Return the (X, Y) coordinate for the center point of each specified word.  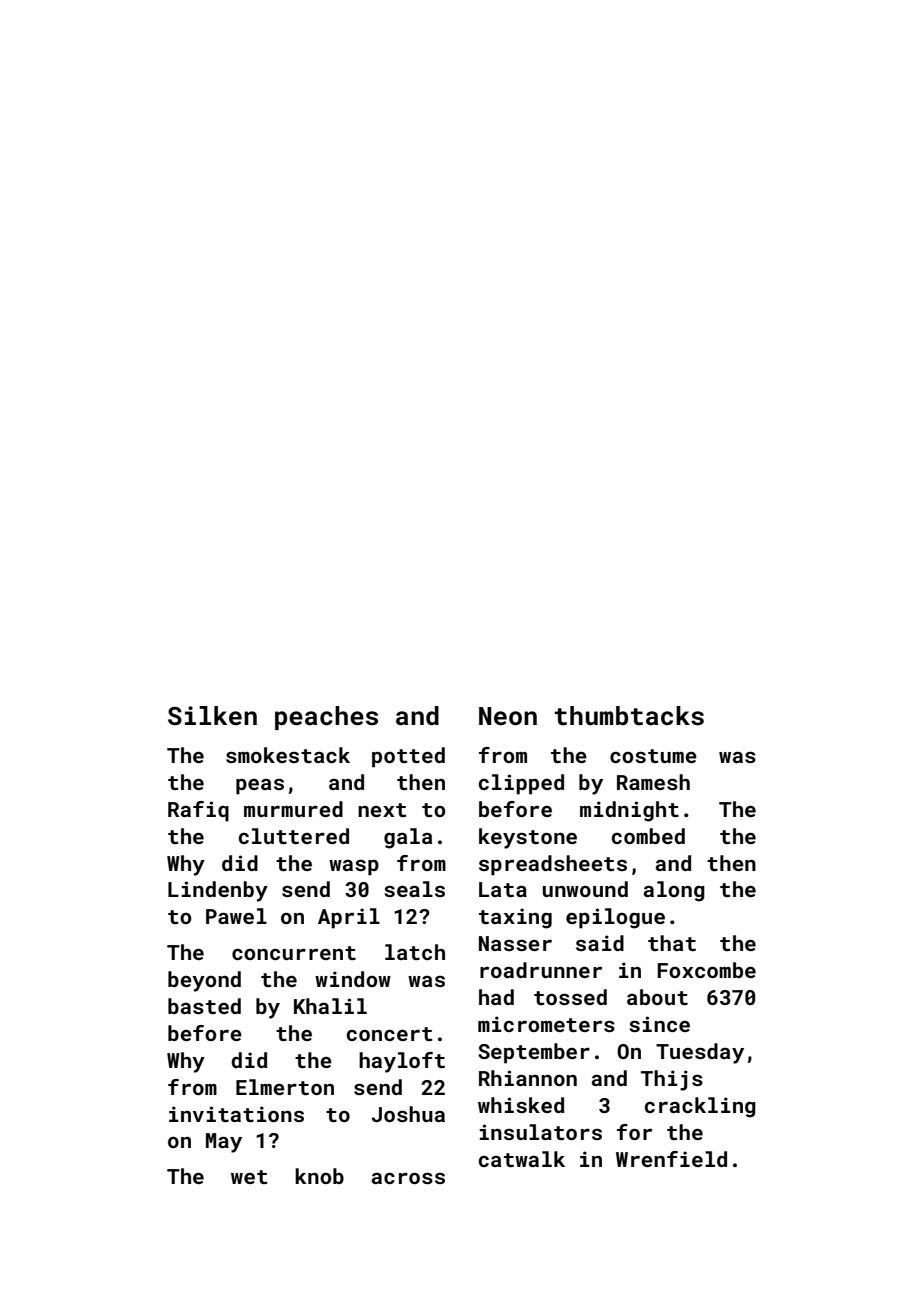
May (224, 1143)
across (408, 1178)
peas (260, 787)
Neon (508, 716)
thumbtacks (629, 716)
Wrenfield (671, 1159)
